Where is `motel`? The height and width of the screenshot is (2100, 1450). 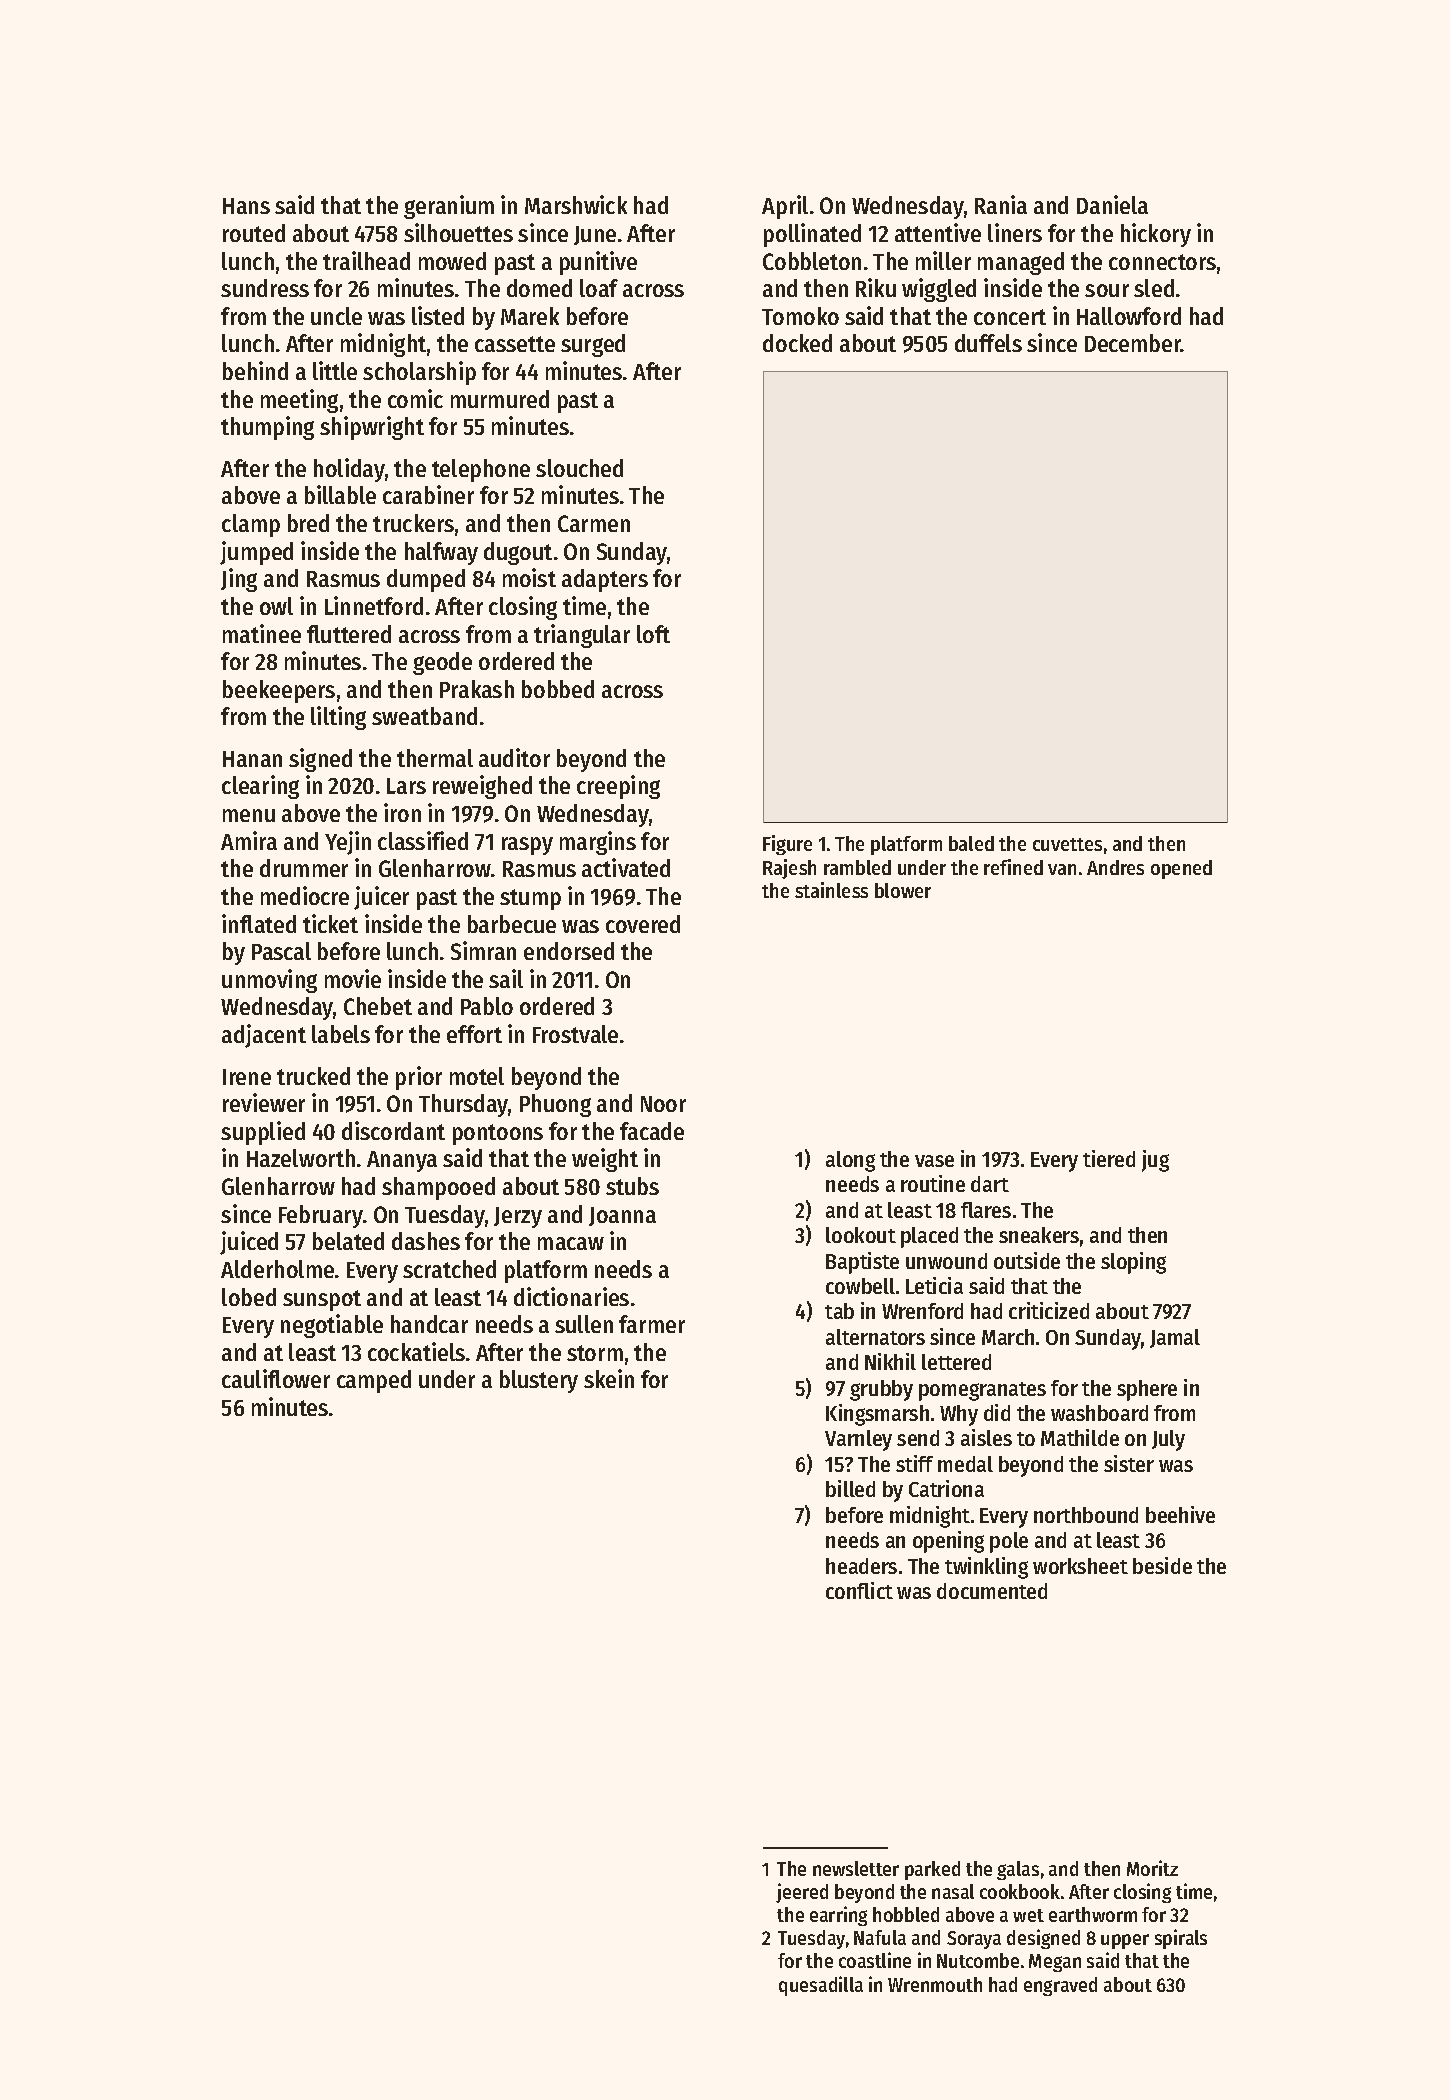
motel is located at coordinates (477, 1076).
